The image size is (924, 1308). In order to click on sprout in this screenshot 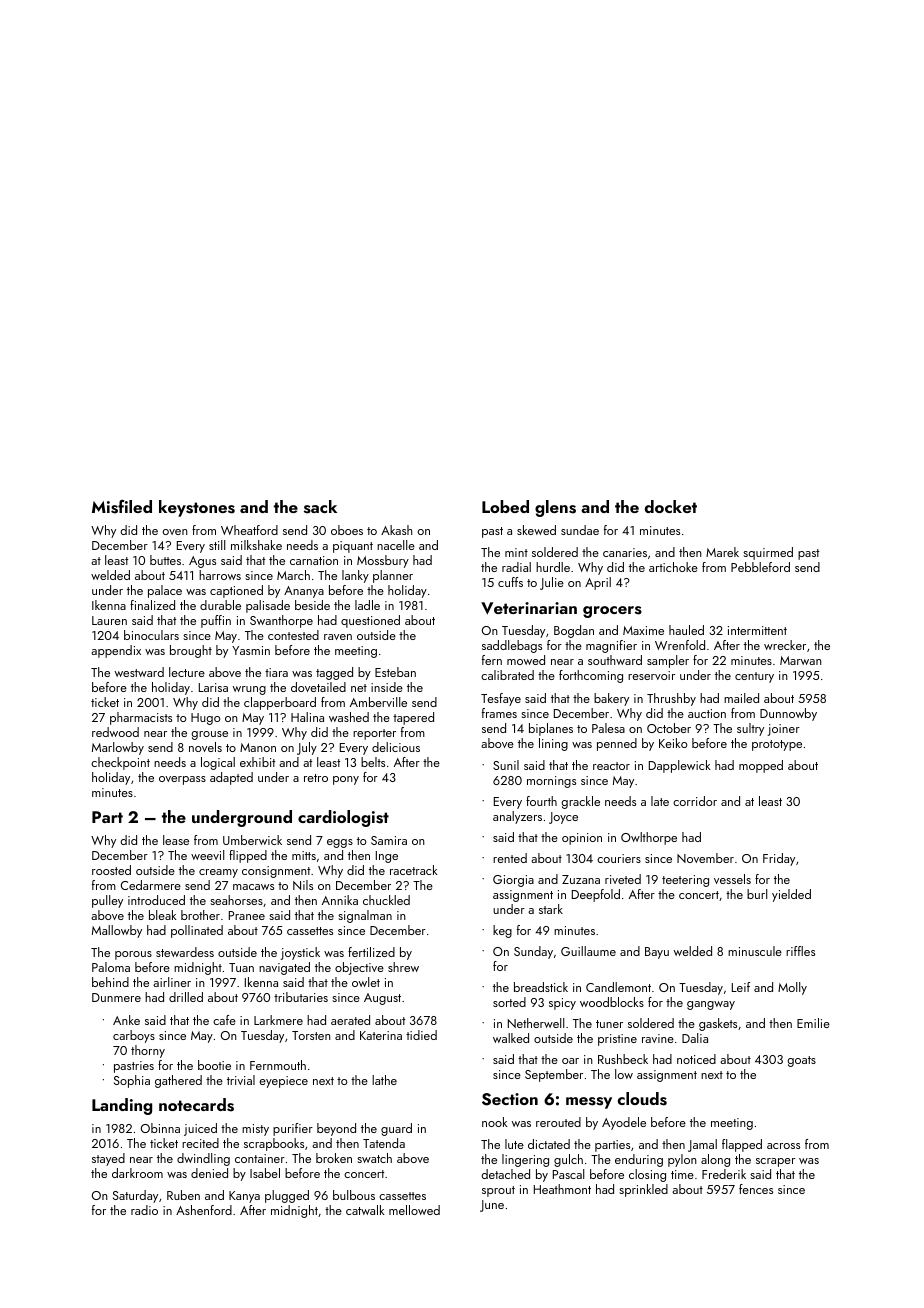, I will do `click(498, 1191)`.
